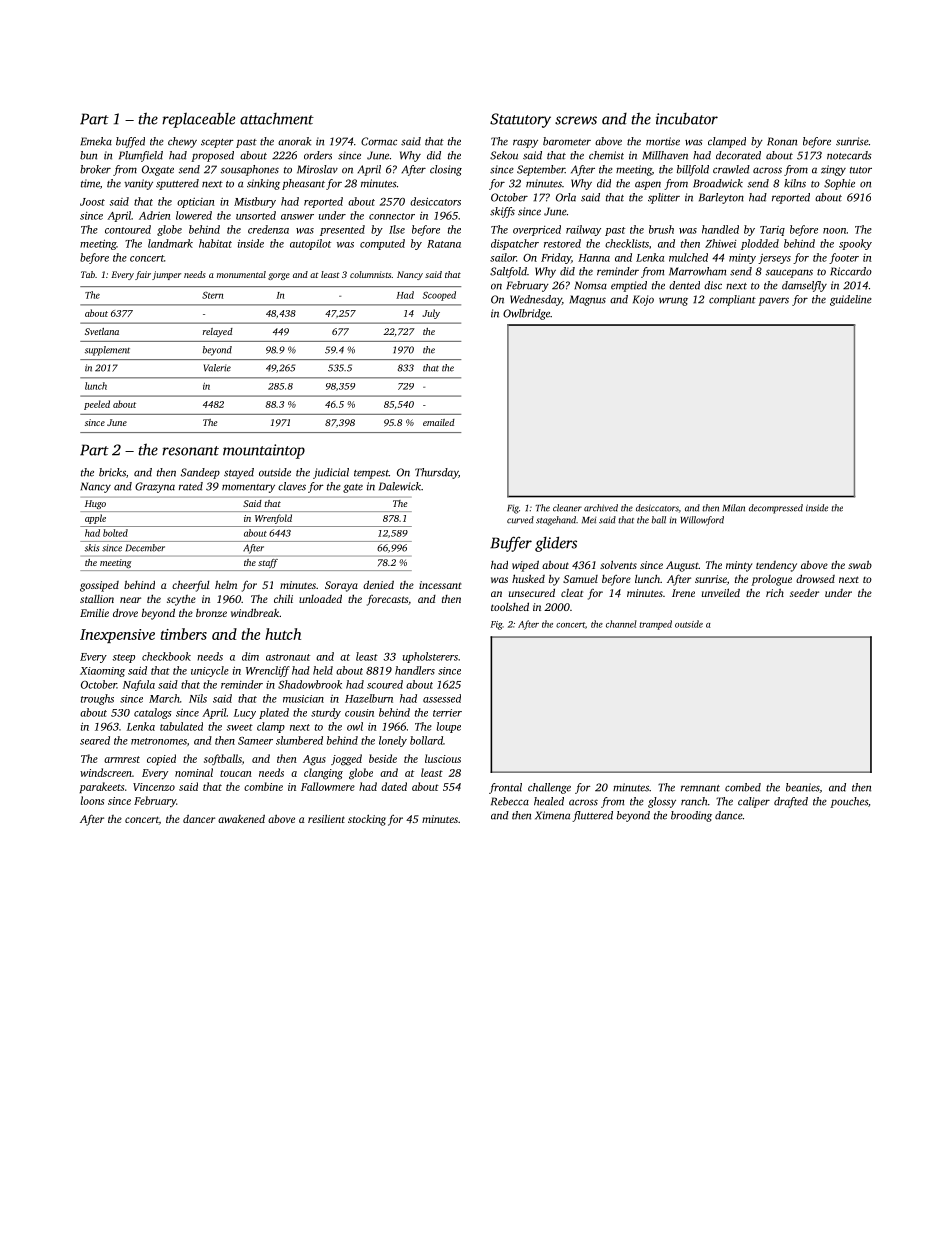  What do you see at coordinates (198, 120) in the image?
I see `replaceable` at bounding box center [198, 120].
